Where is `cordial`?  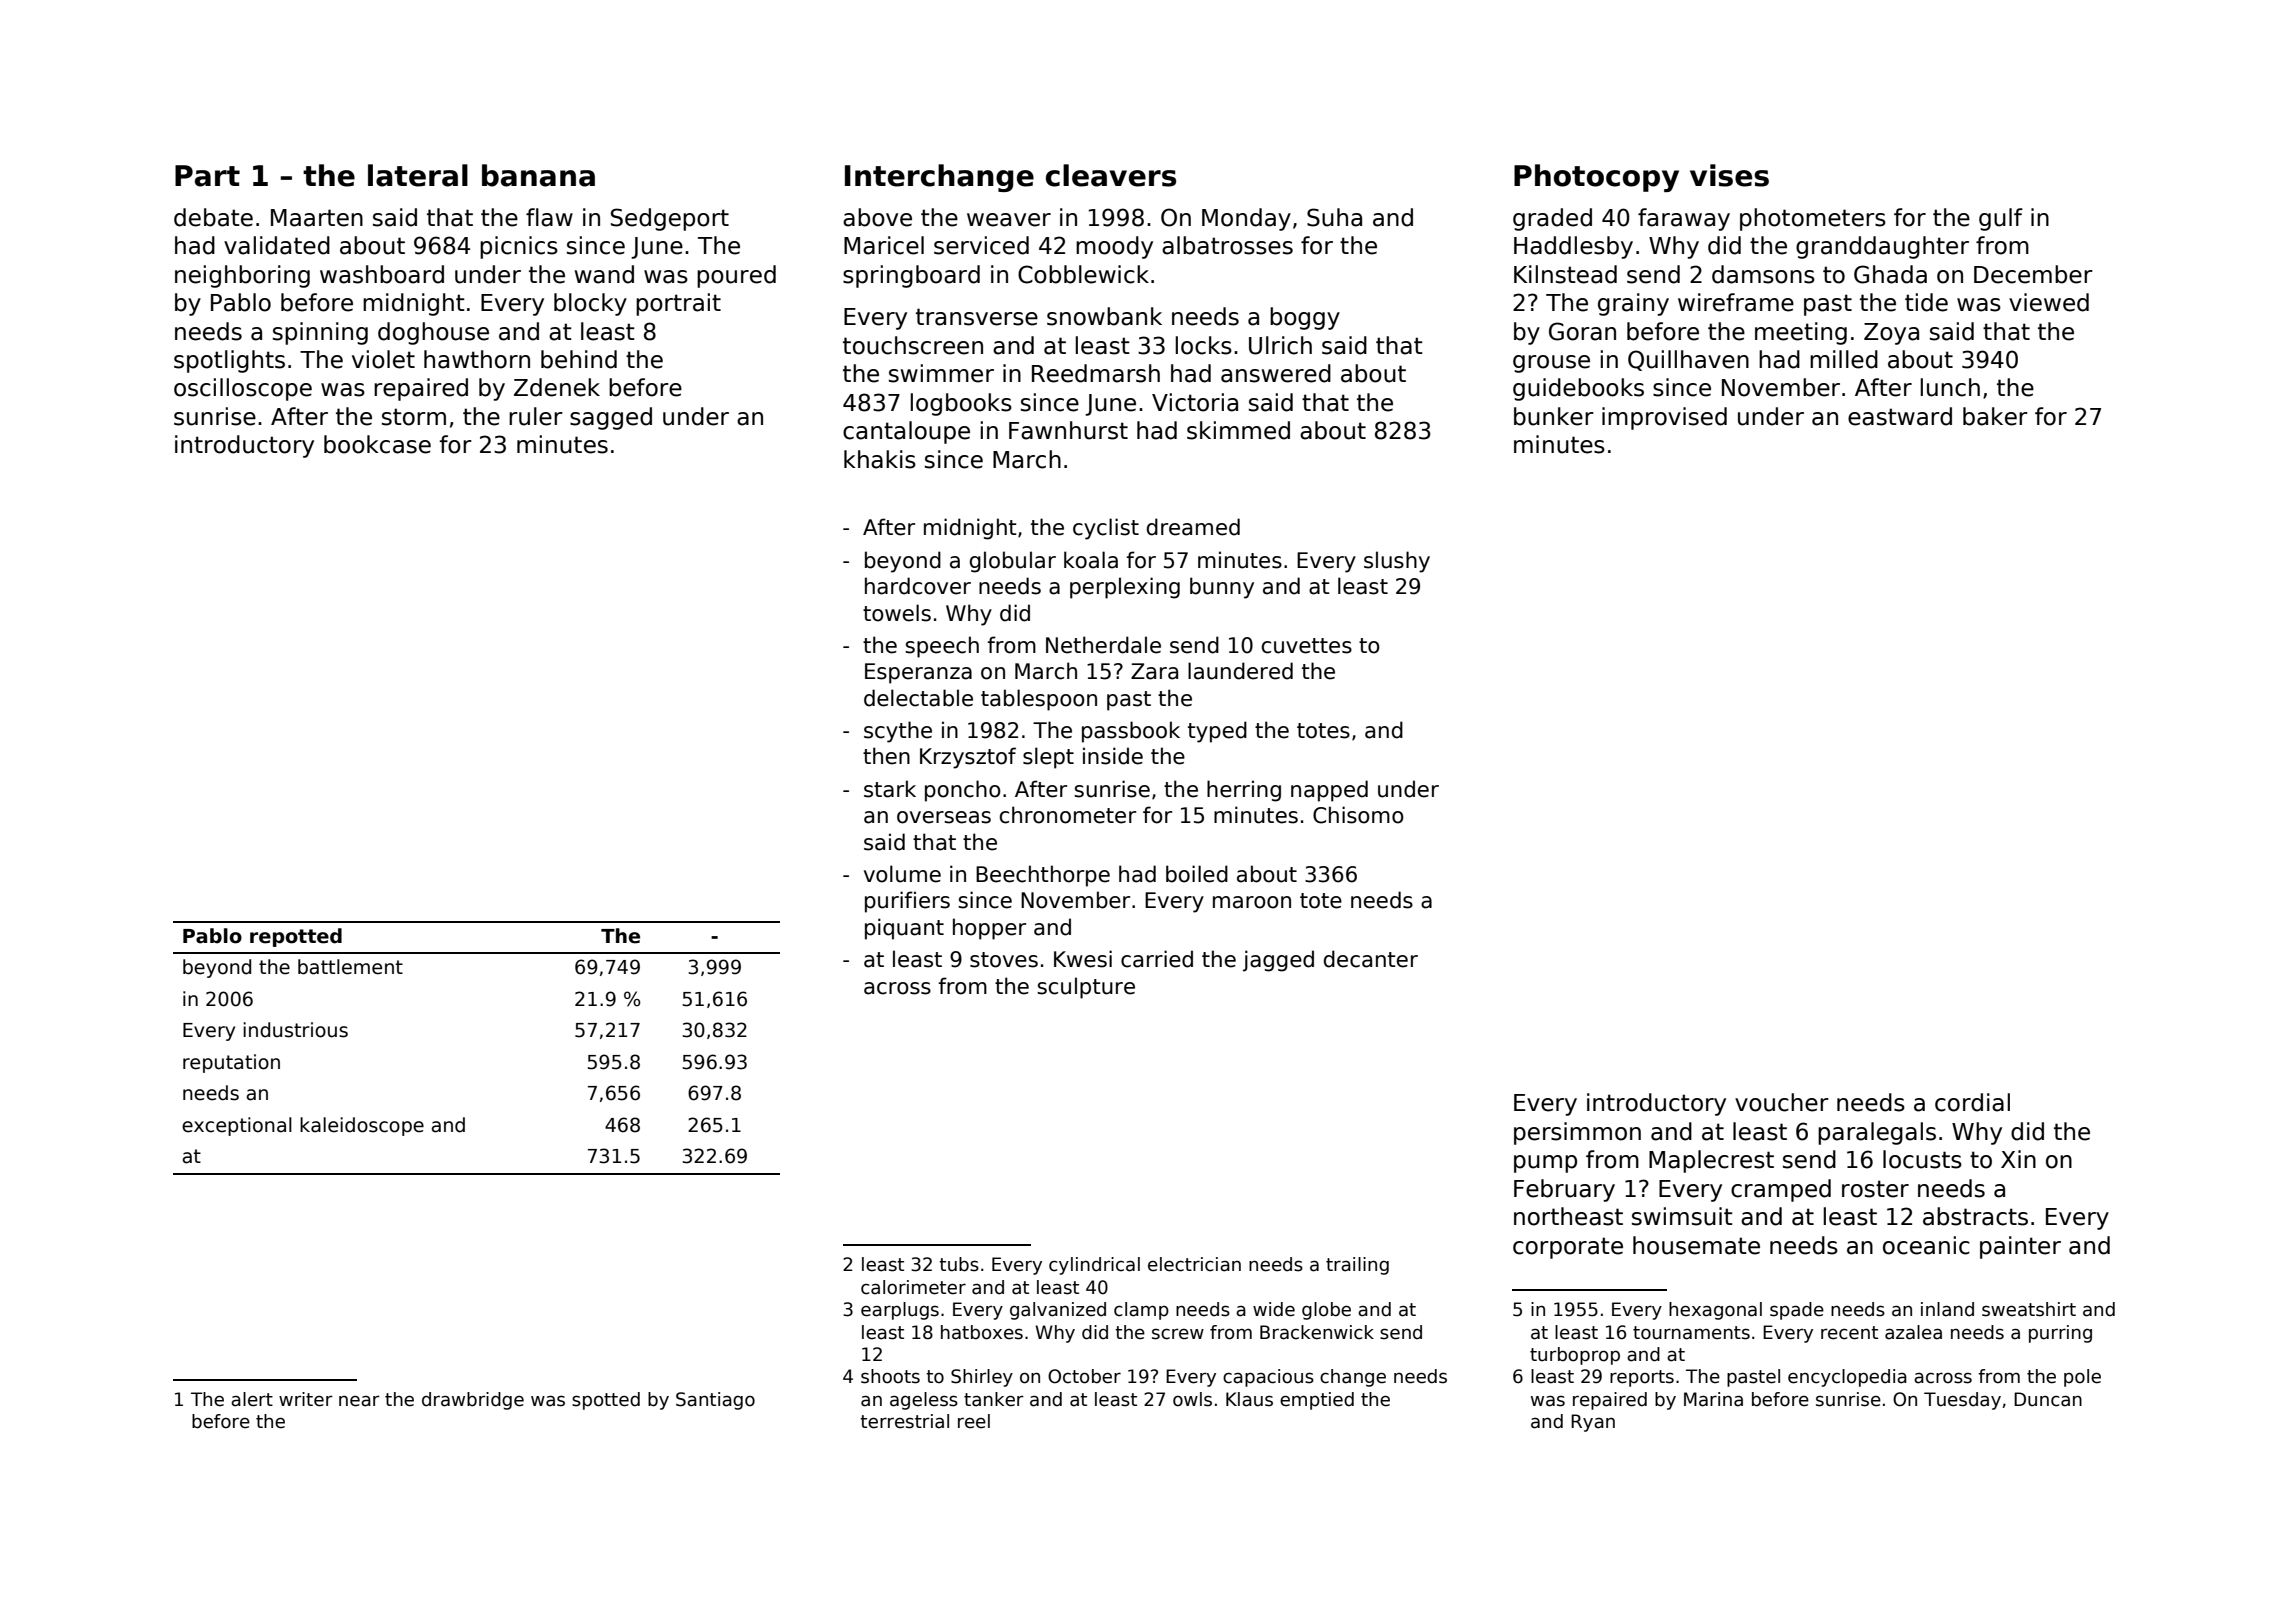
cordial is located at coordinates (1972, 1102).
